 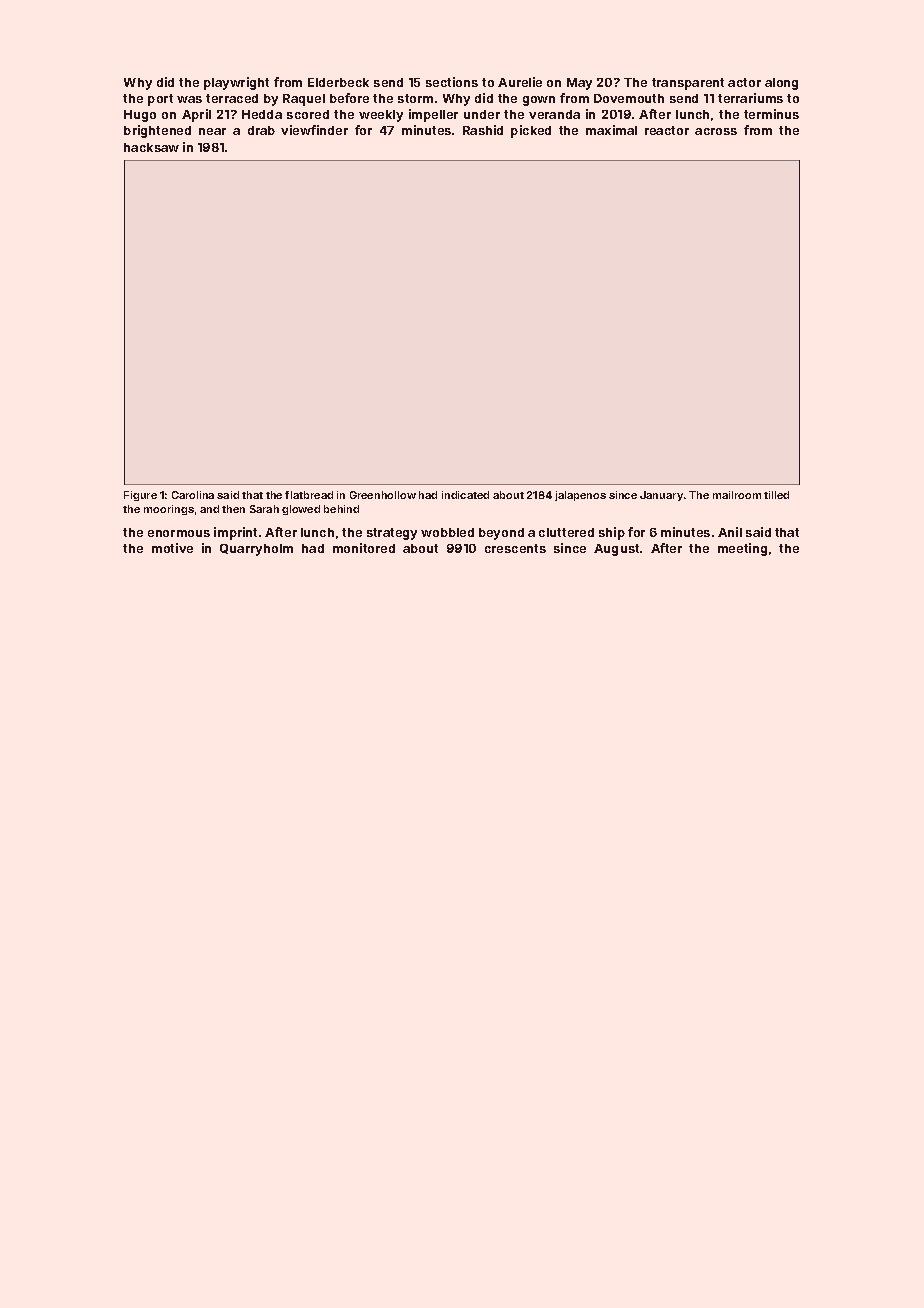 I want to click on transparent, so click(x=688, y=84).
